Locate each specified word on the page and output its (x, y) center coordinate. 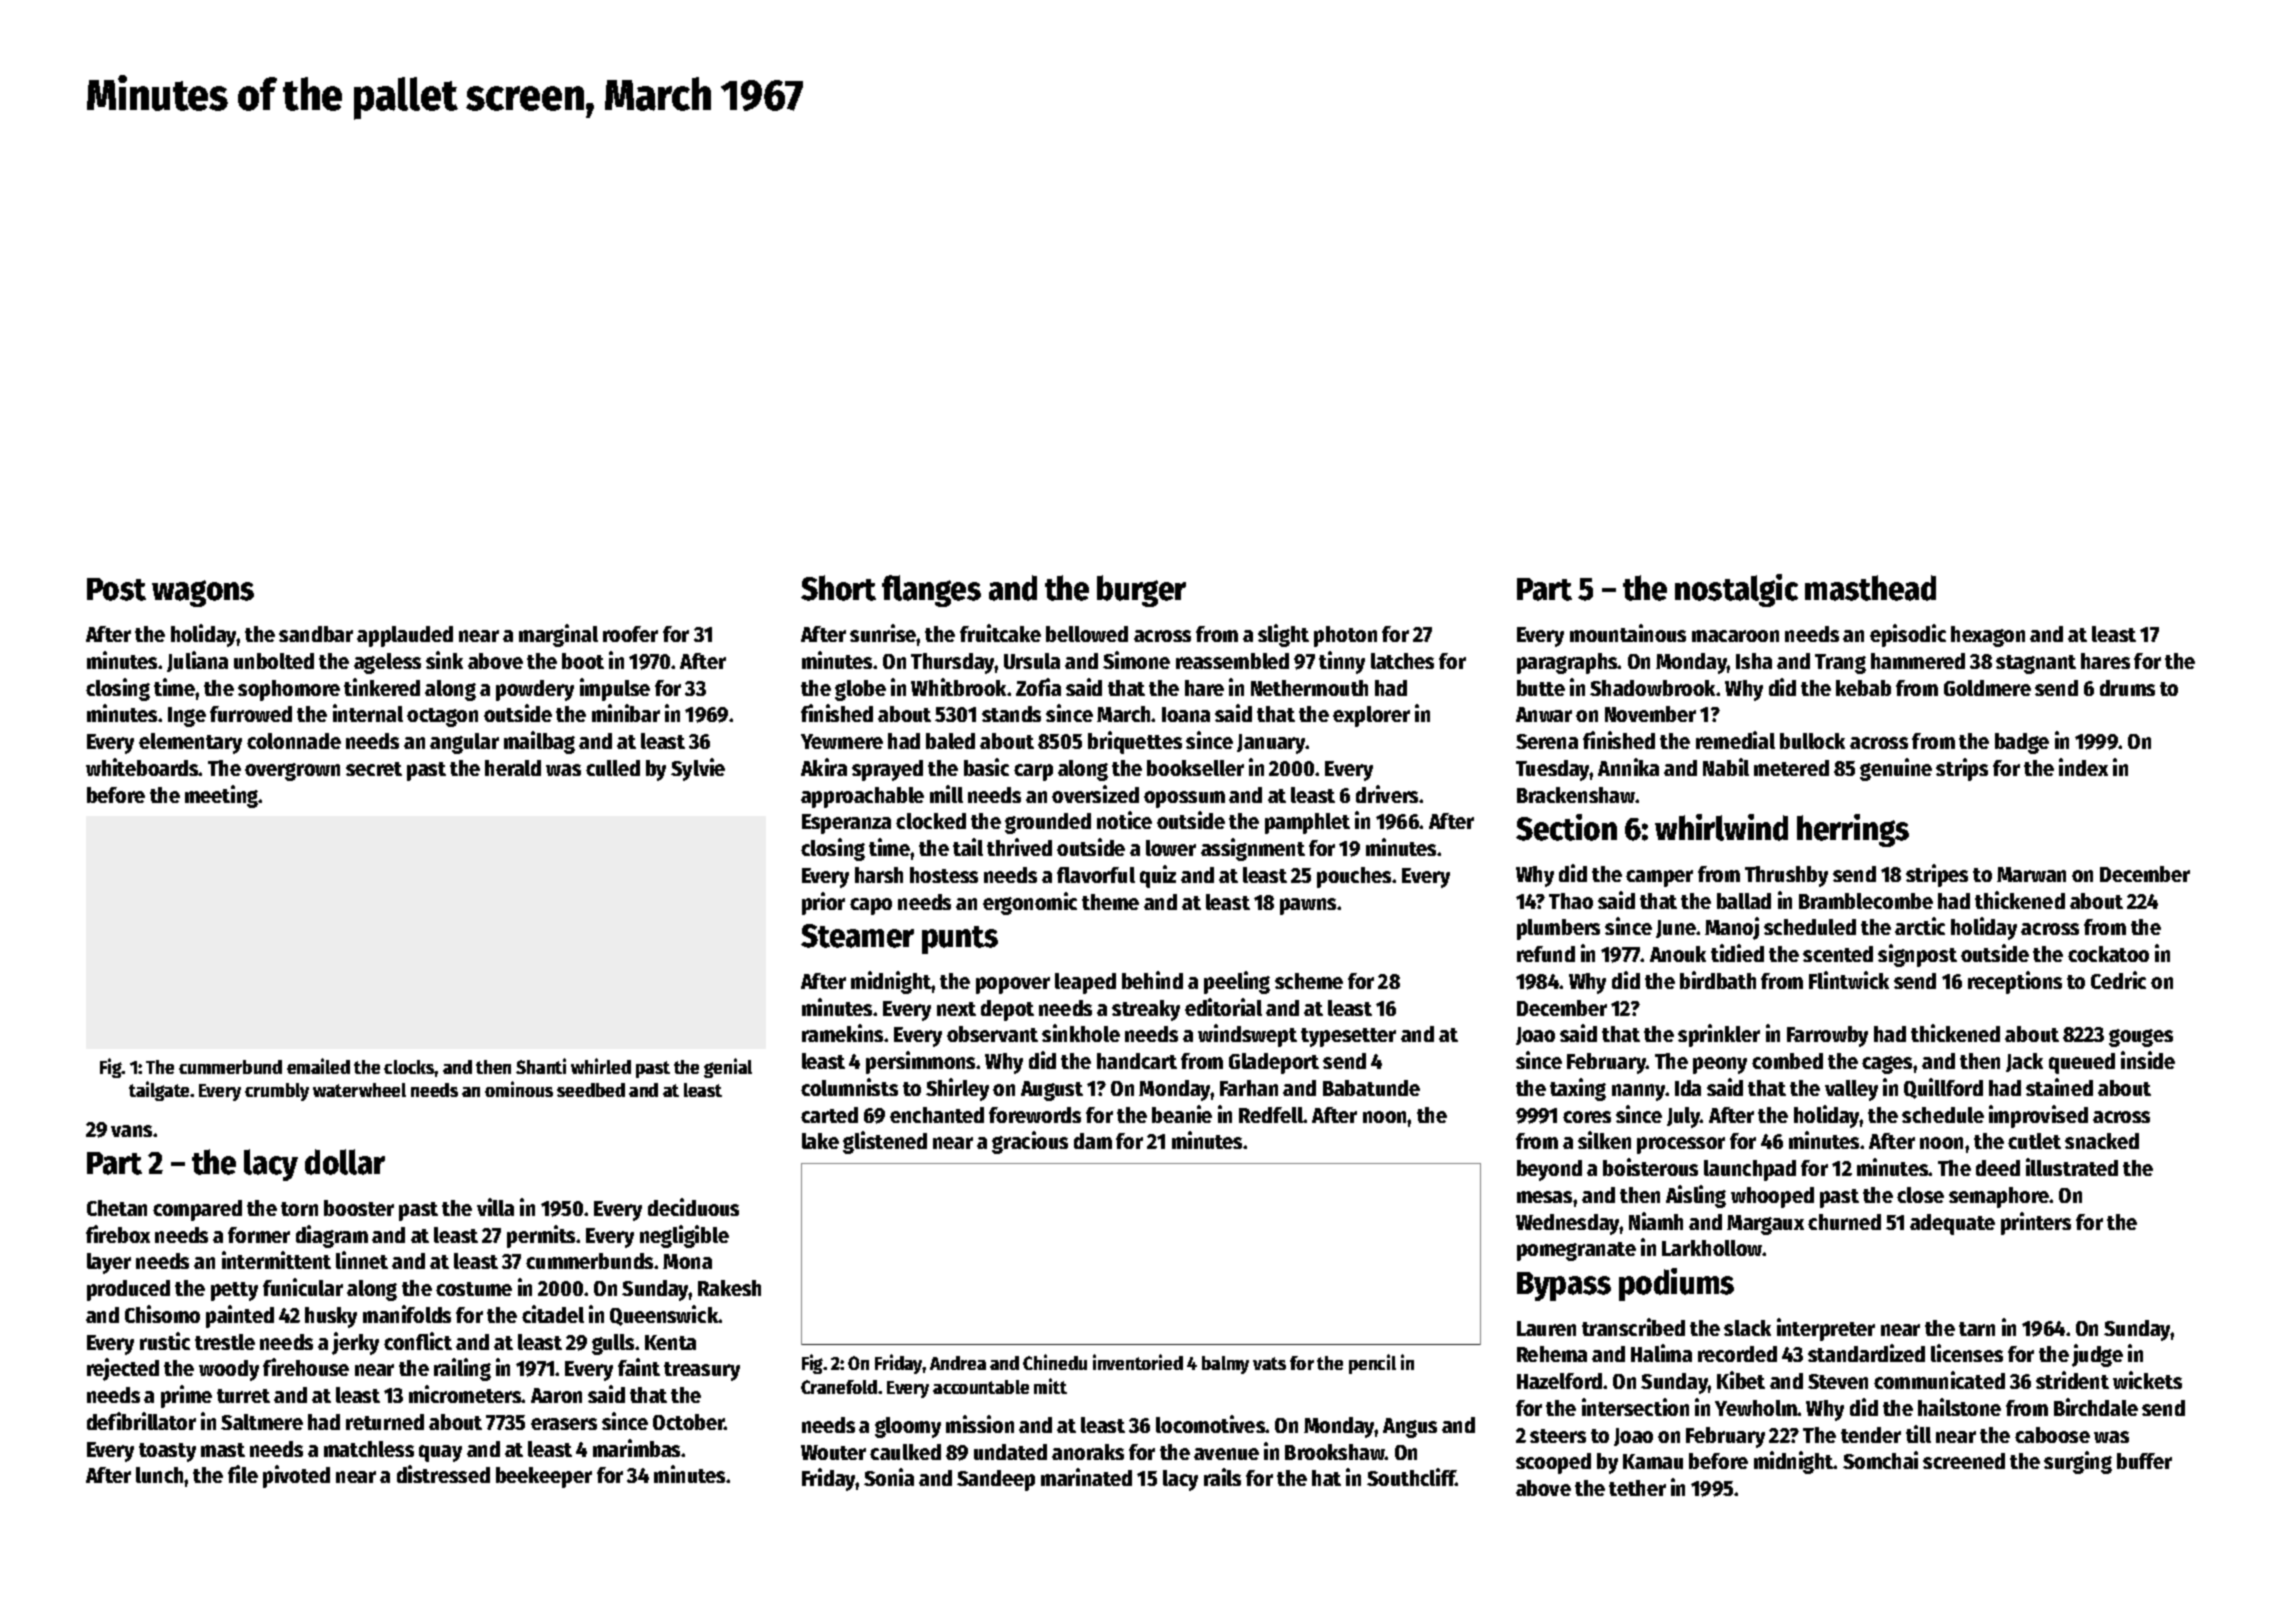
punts (960, 940)
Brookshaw (1335, 1452)
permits (542, 1236)
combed (1787, 1061)
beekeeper (544, 1477)
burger (1141, 591)
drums (2127, 688)
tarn (1977, 1329)
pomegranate (1576, 1251)
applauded (405, 636)
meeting (222, 796)
